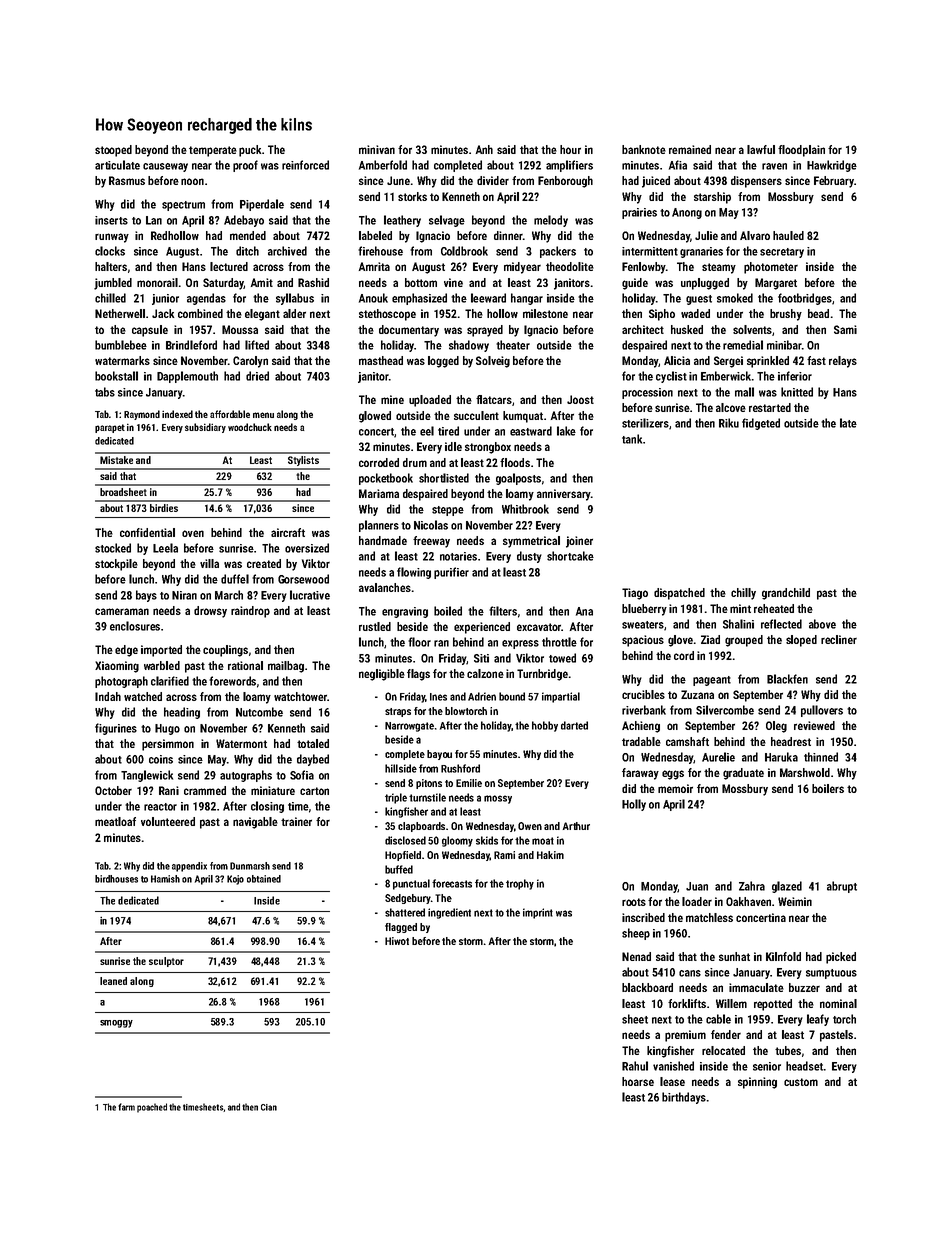  I want to click on puck, so click(250, 151).
